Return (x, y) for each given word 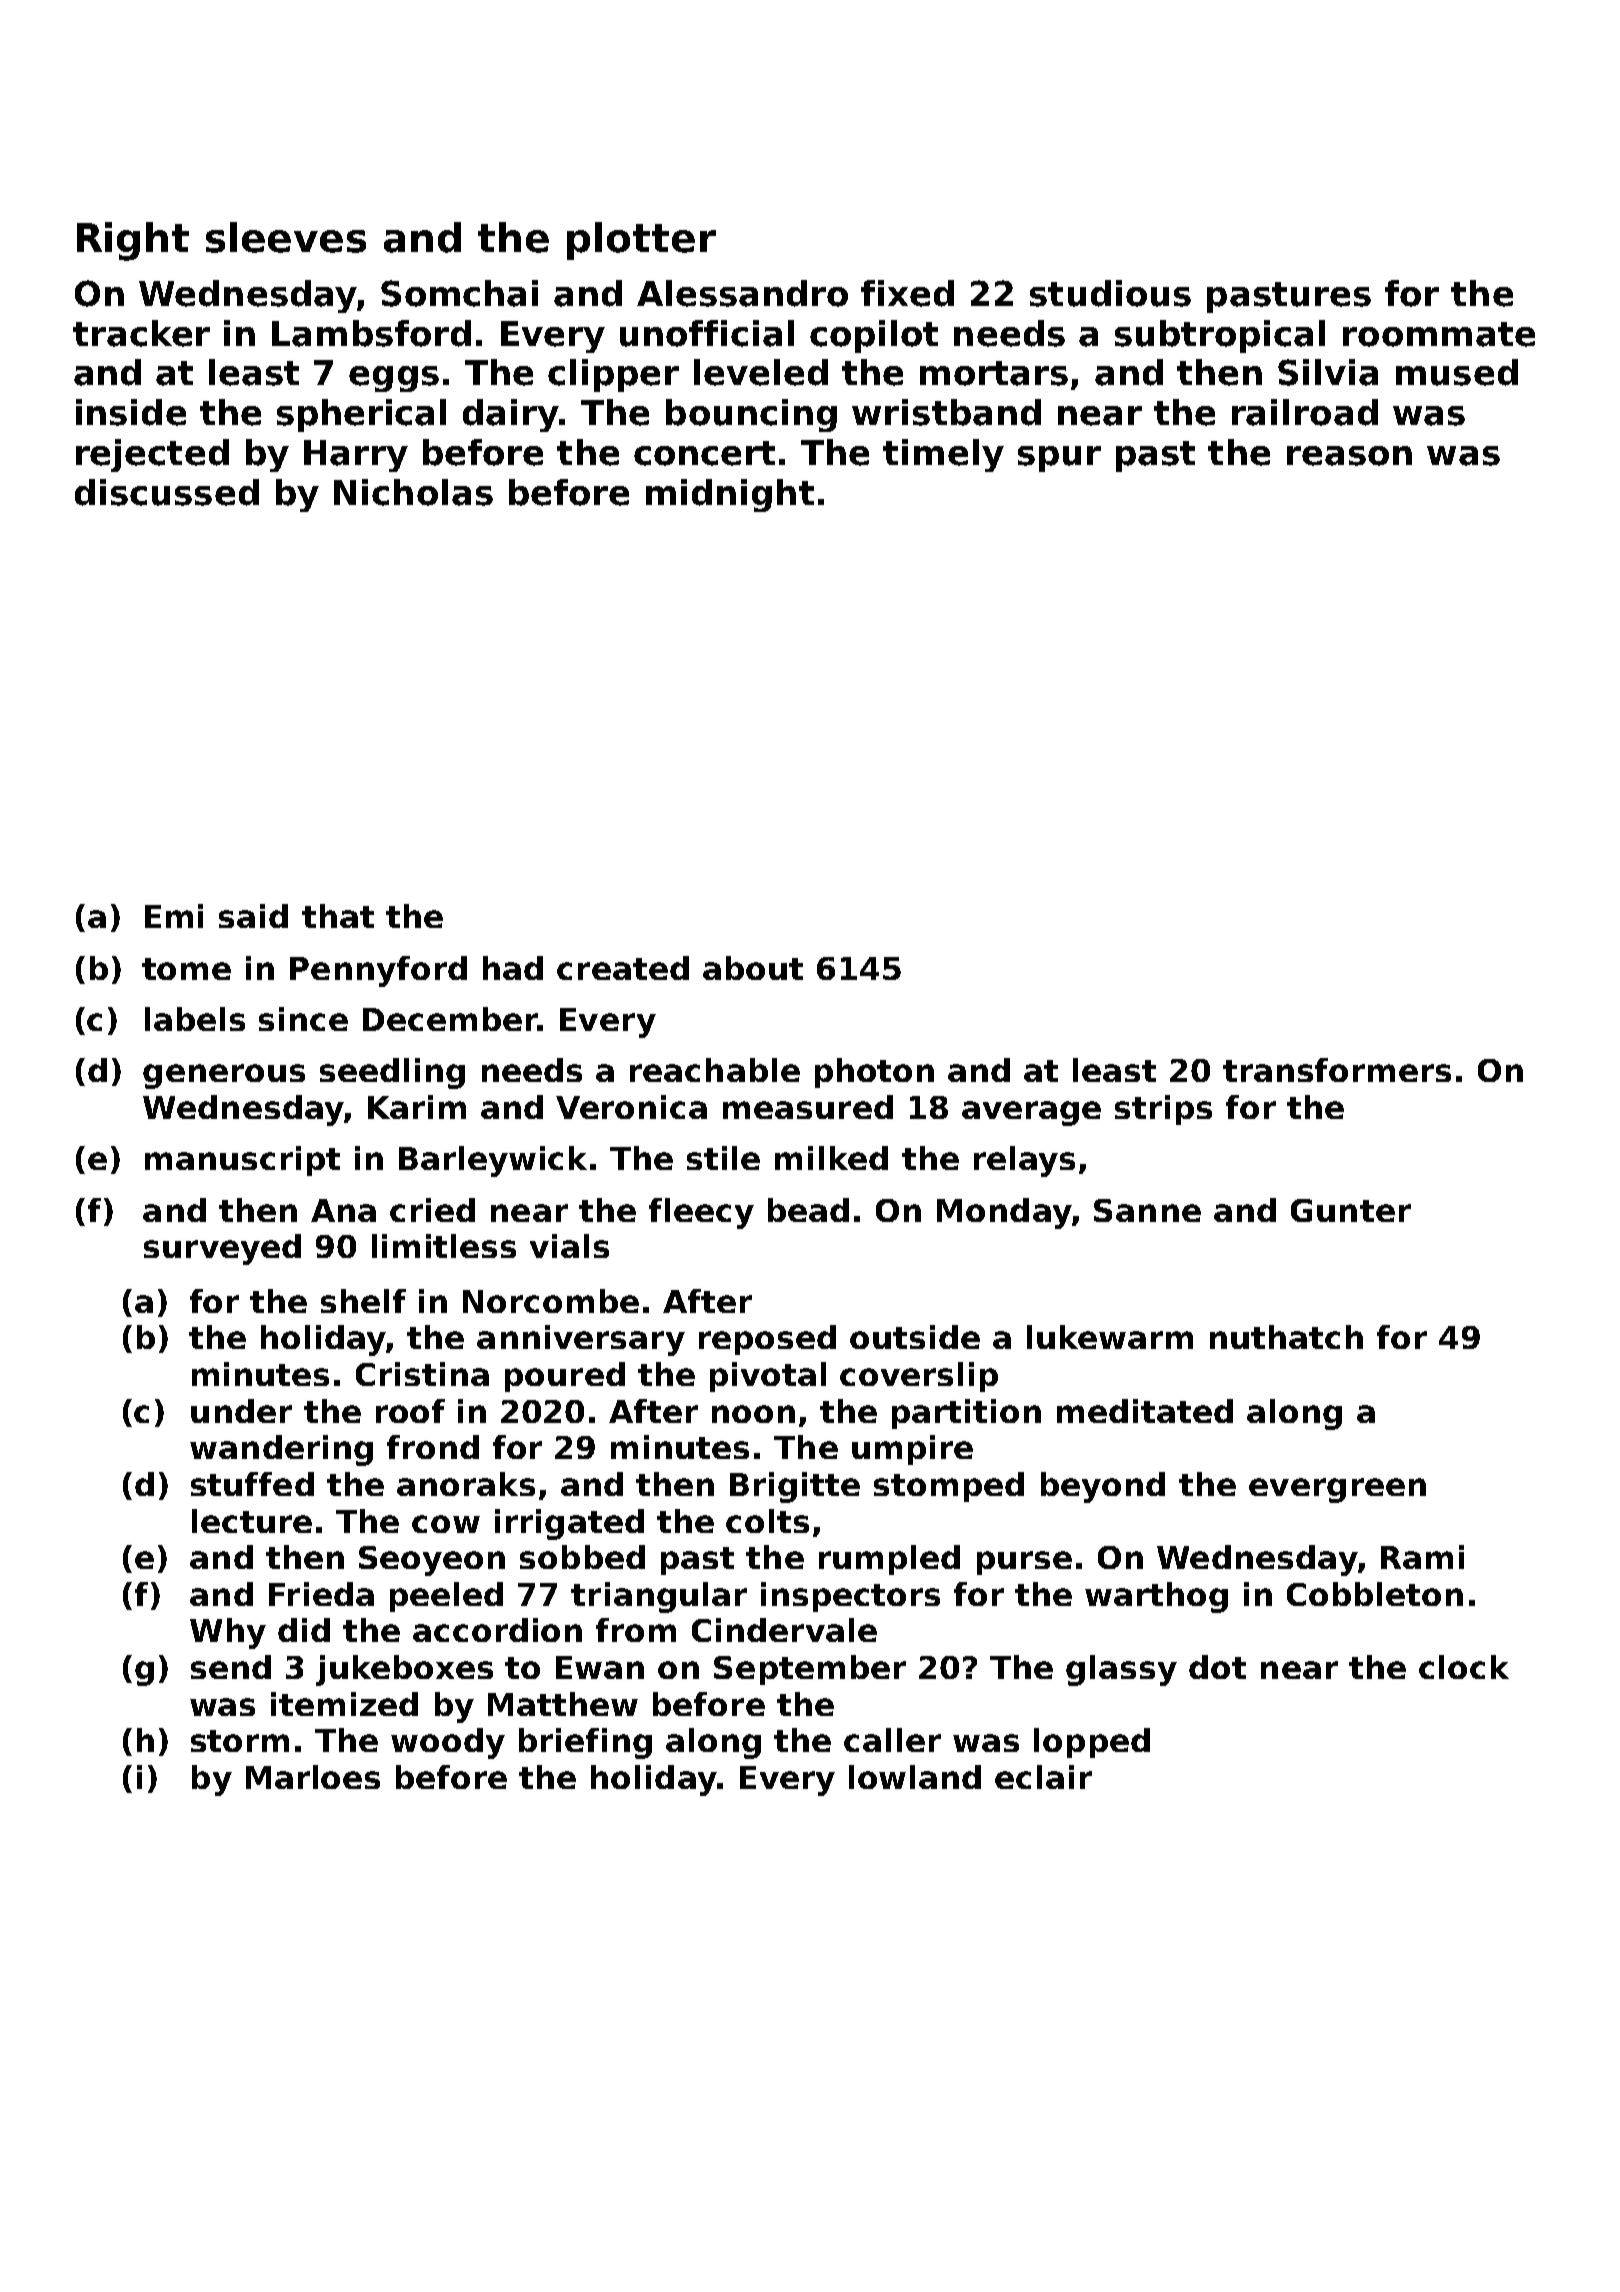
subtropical (1220, 336)
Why (228, 1633)
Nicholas (413, 492)
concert (704, 453)
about (753, 968)
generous (224, 1076)
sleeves (286, 237)
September (810, 1670)
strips (1163, 1110)
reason (1349, 456)
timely (943, 455)
